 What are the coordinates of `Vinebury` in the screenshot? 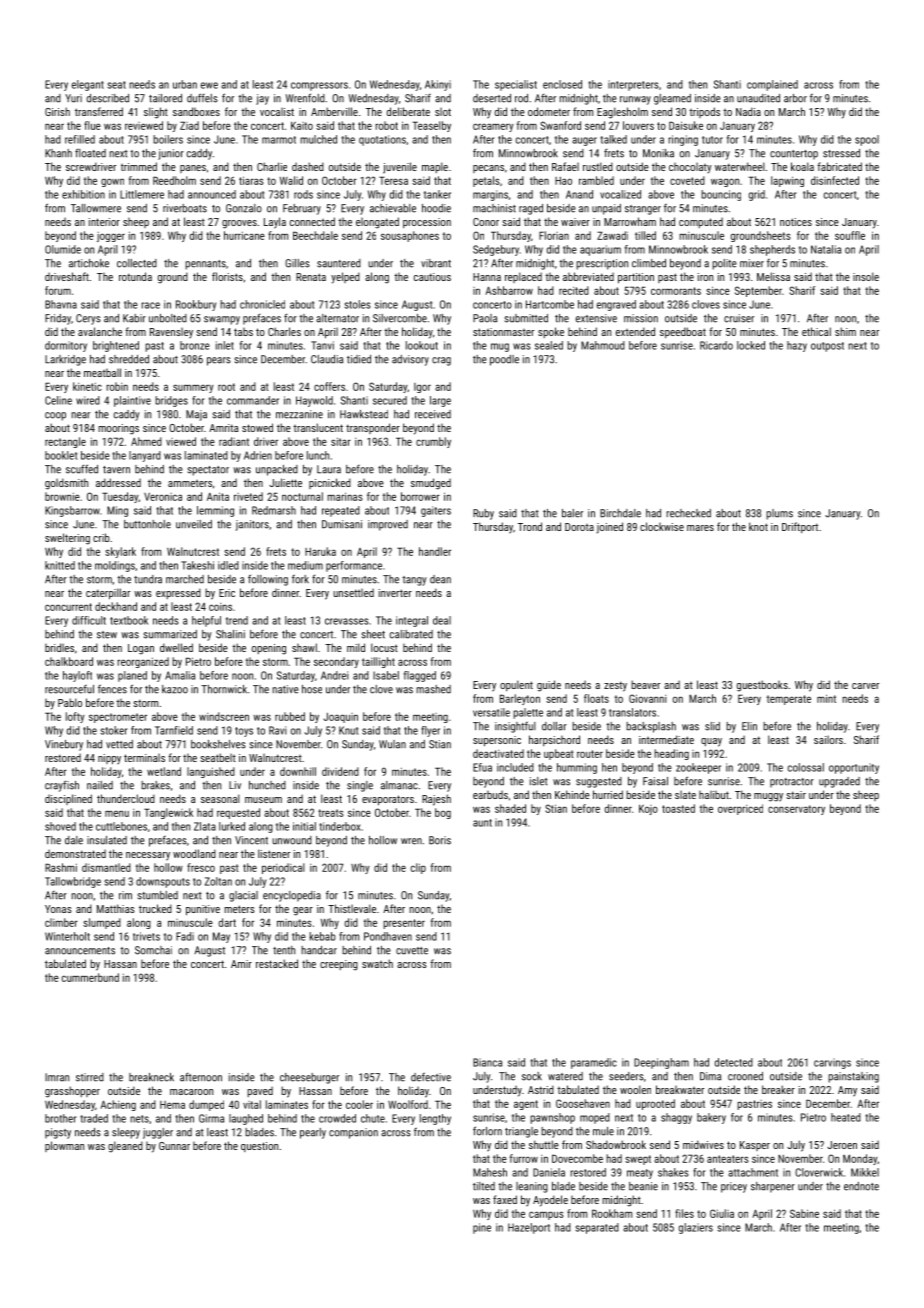 It's located at (64, 745).
